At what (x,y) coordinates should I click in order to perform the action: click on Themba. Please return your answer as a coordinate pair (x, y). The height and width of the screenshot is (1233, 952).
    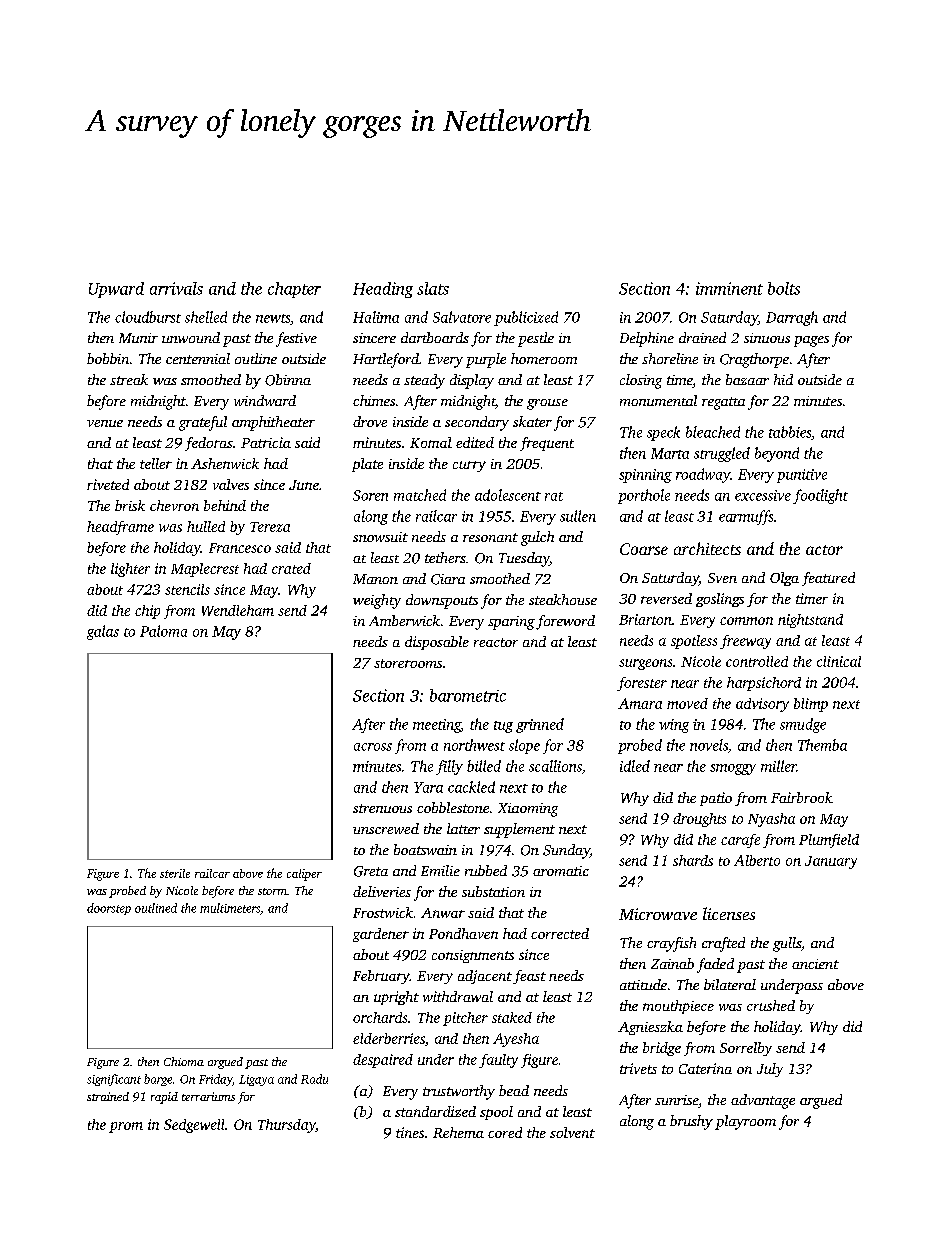
    Looking at the image, I should click on (822, 745).
